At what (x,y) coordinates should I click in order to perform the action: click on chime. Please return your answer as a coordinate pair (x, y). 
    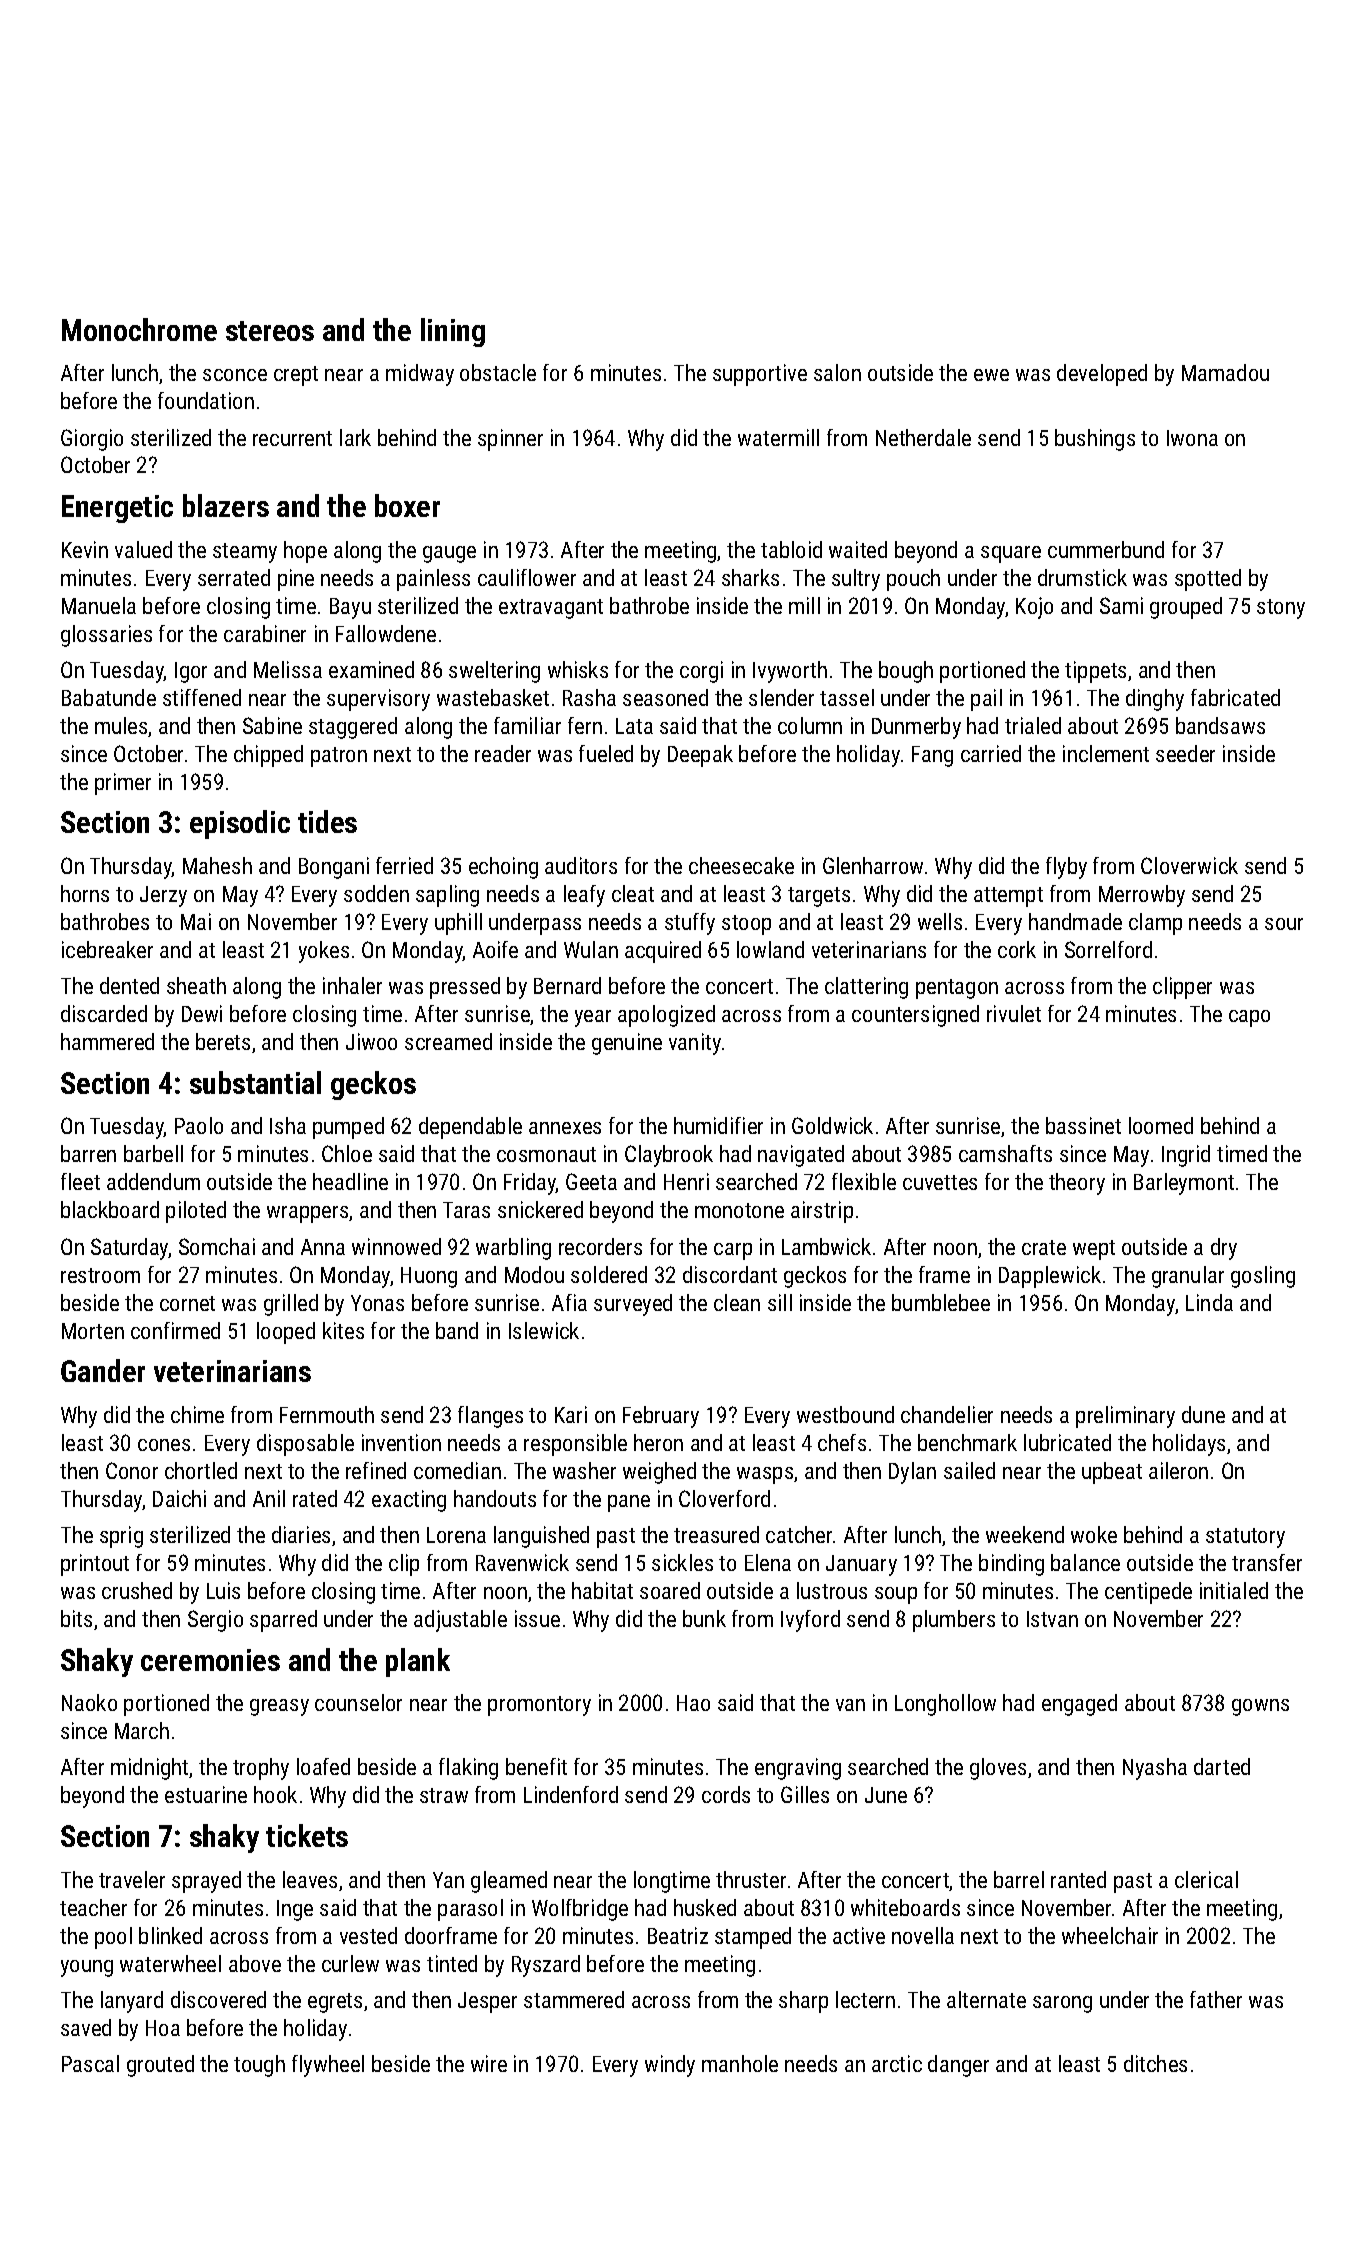
    Looking at the image, I should click on (197, 1414).
